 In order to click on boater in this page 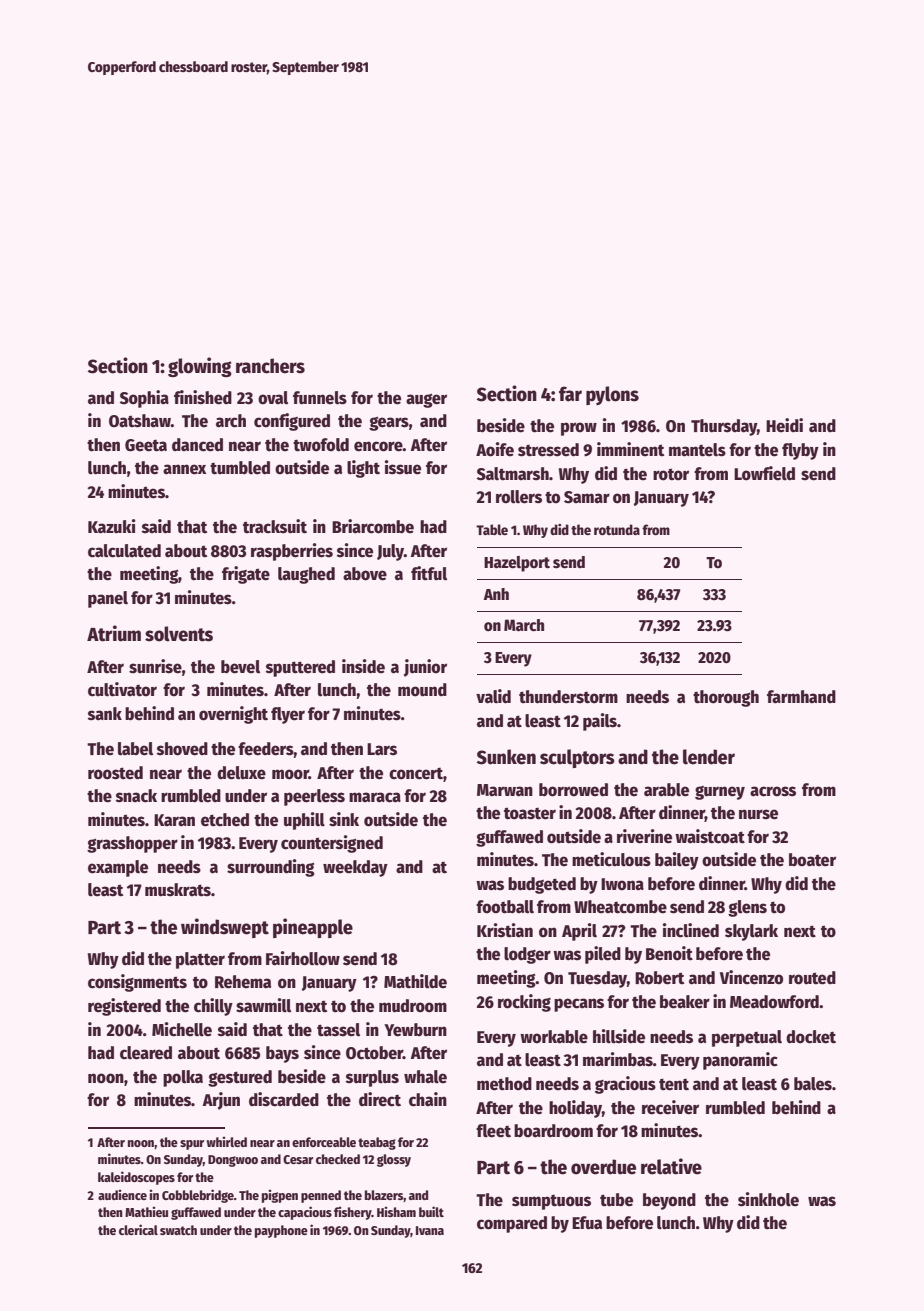, I will do `click(812, 860)`.
